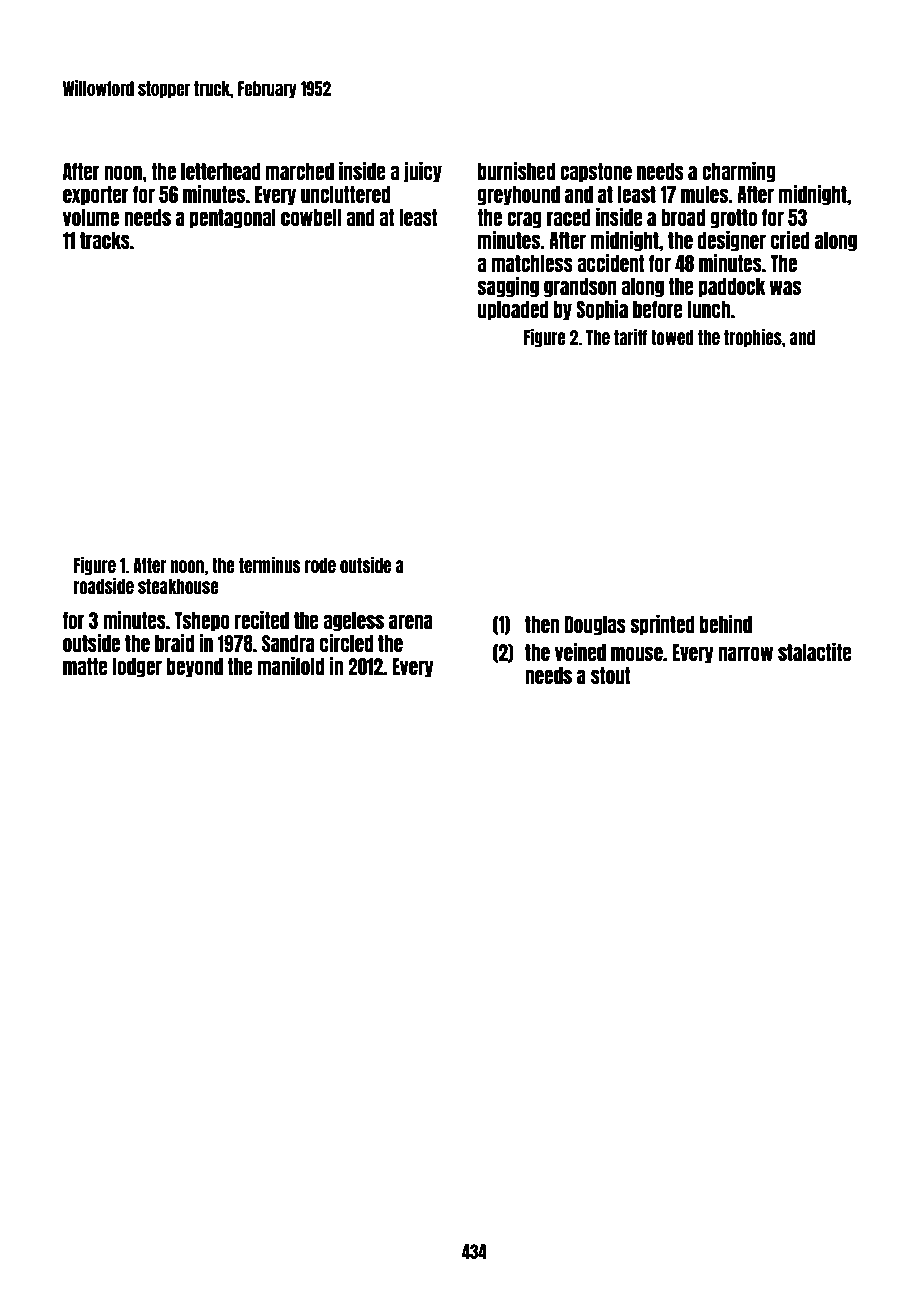  I want to click on grotto, so click(734, 219).
